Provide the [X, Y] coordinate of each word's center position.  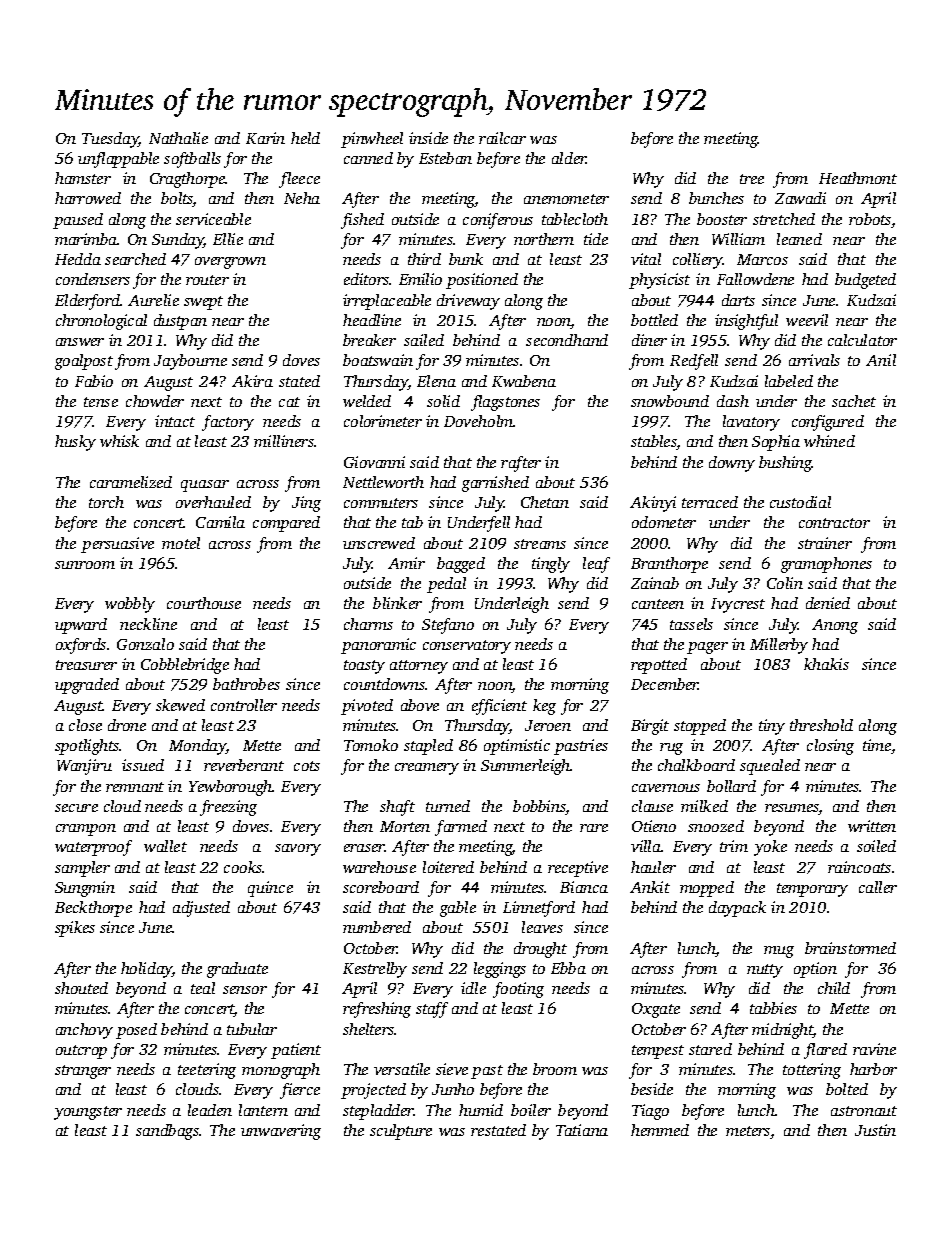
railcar [502, 138]
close [85, 725]
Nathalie [178, 138]
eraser [364, 848]
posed [136, 1031]
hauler [653, 867]
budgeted [865, 281]
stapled [428, 747]
